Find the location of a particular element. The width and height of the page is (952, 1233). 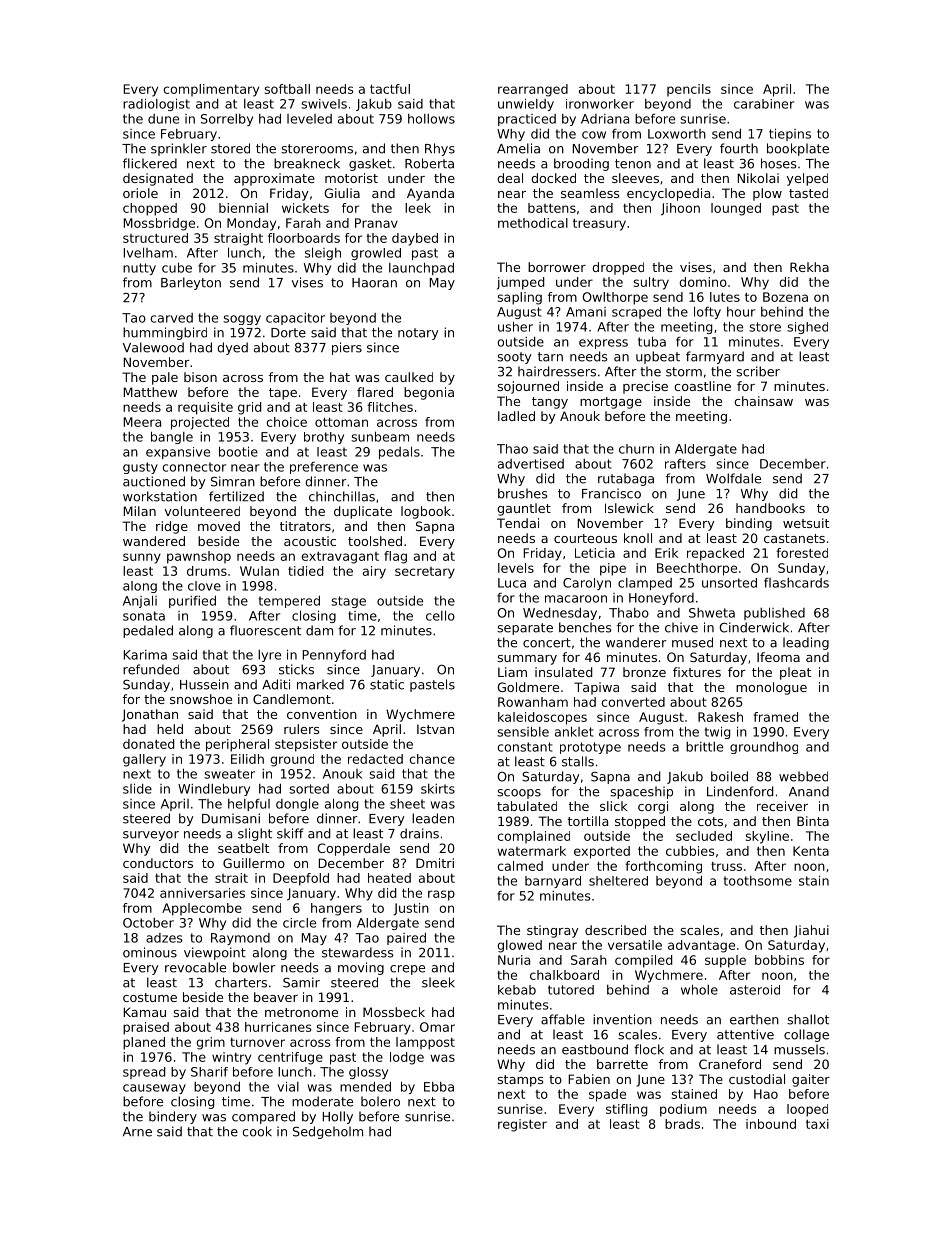

rulers is located at coordinates (301, 729).
